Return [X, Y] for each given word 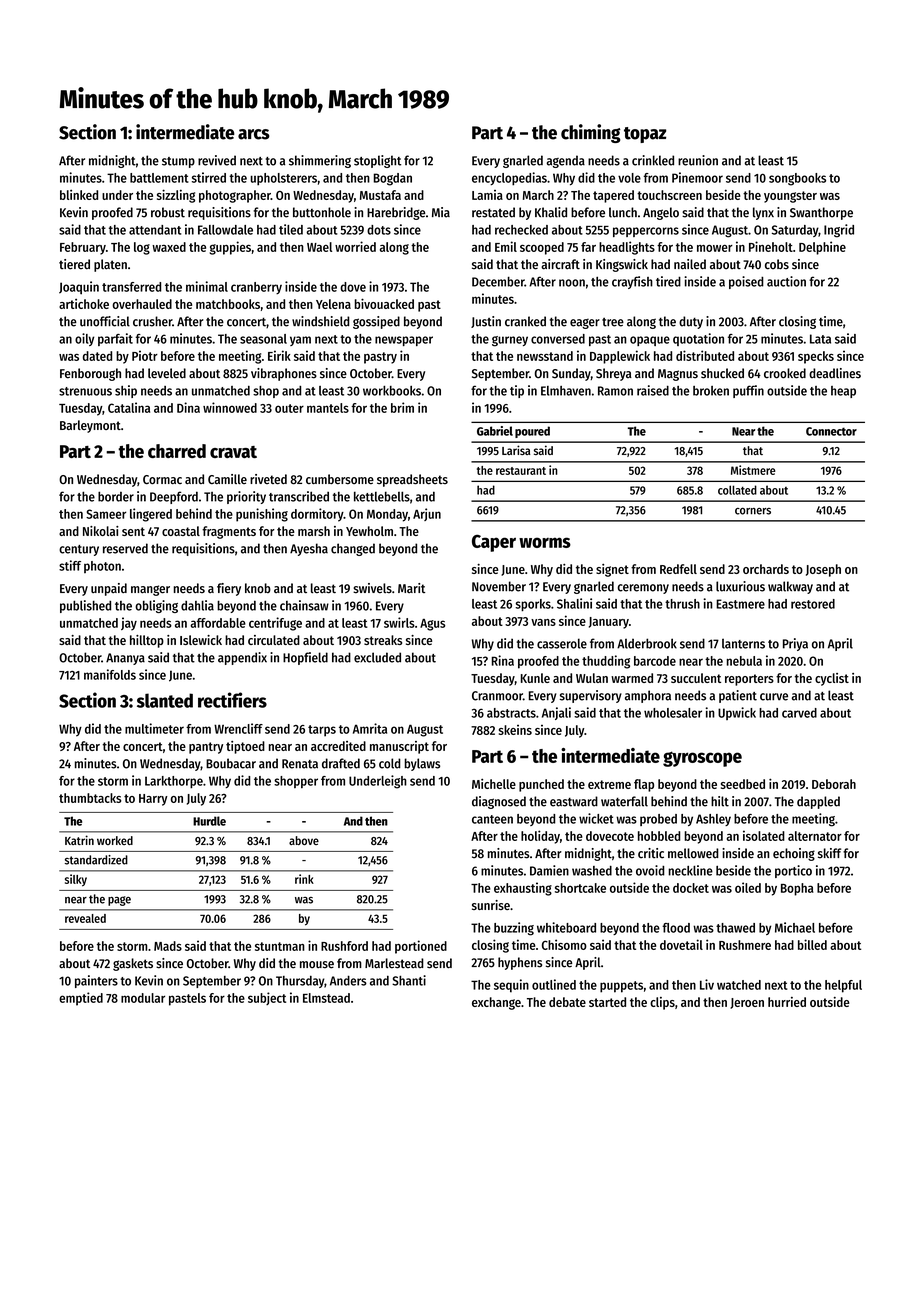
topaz [645, 135]
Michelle [494, 783]
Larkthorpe [174, 782]
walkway [790, 587]
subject [267, 998]
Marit [411, 588]
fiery [229, 589]
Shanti [409, 980]
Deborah [834, 784]
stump [178, 162]
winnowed [230, 407]
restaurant [521, 471]
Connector [831, 431]
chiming [591, 133]
